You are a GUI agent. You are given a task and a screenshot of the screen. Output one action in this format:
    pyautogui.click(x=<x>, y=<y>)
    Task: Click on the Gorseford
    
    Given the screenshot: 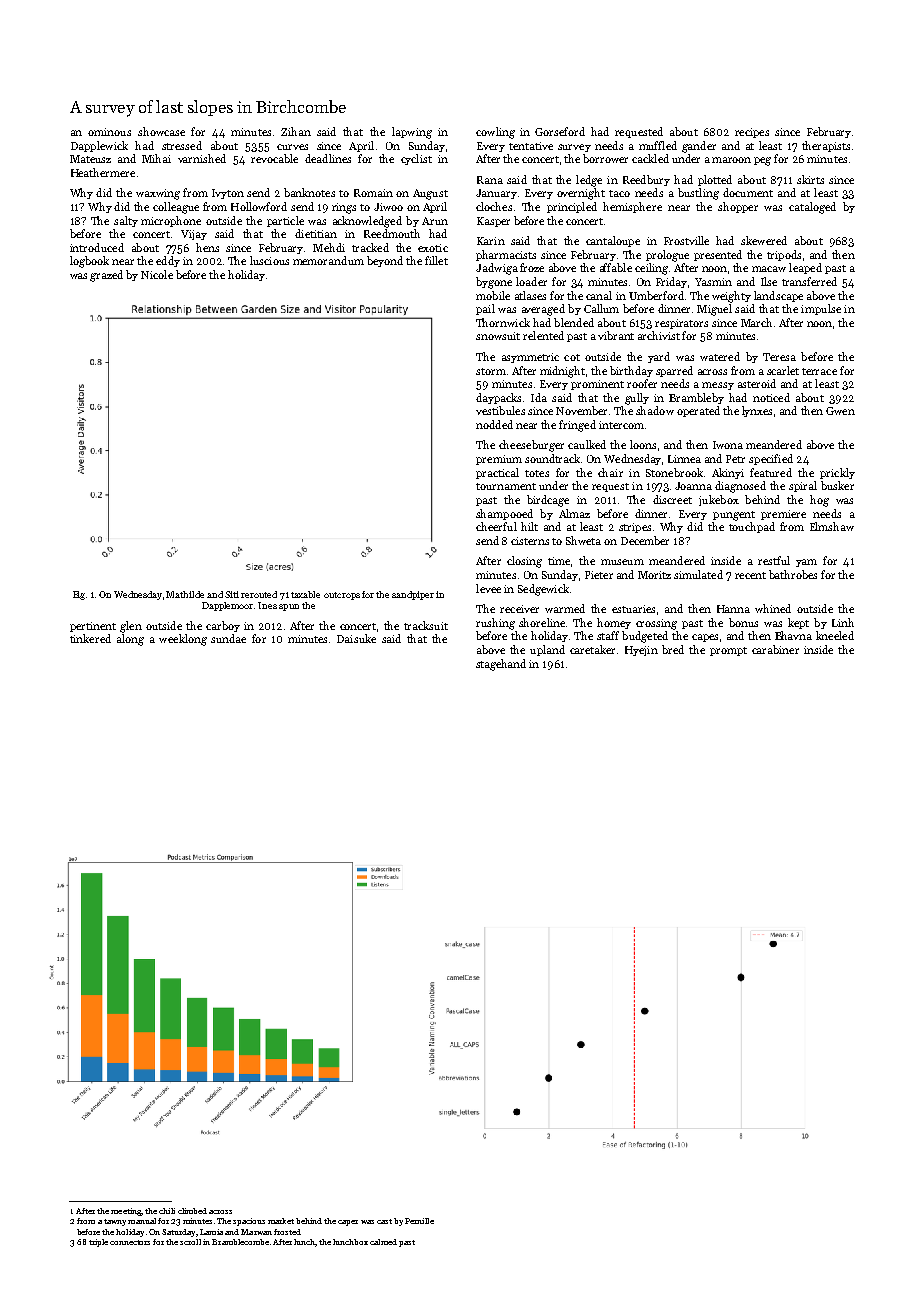 What is the action you would take?
    pyautogui.click(x=560, y=131)
